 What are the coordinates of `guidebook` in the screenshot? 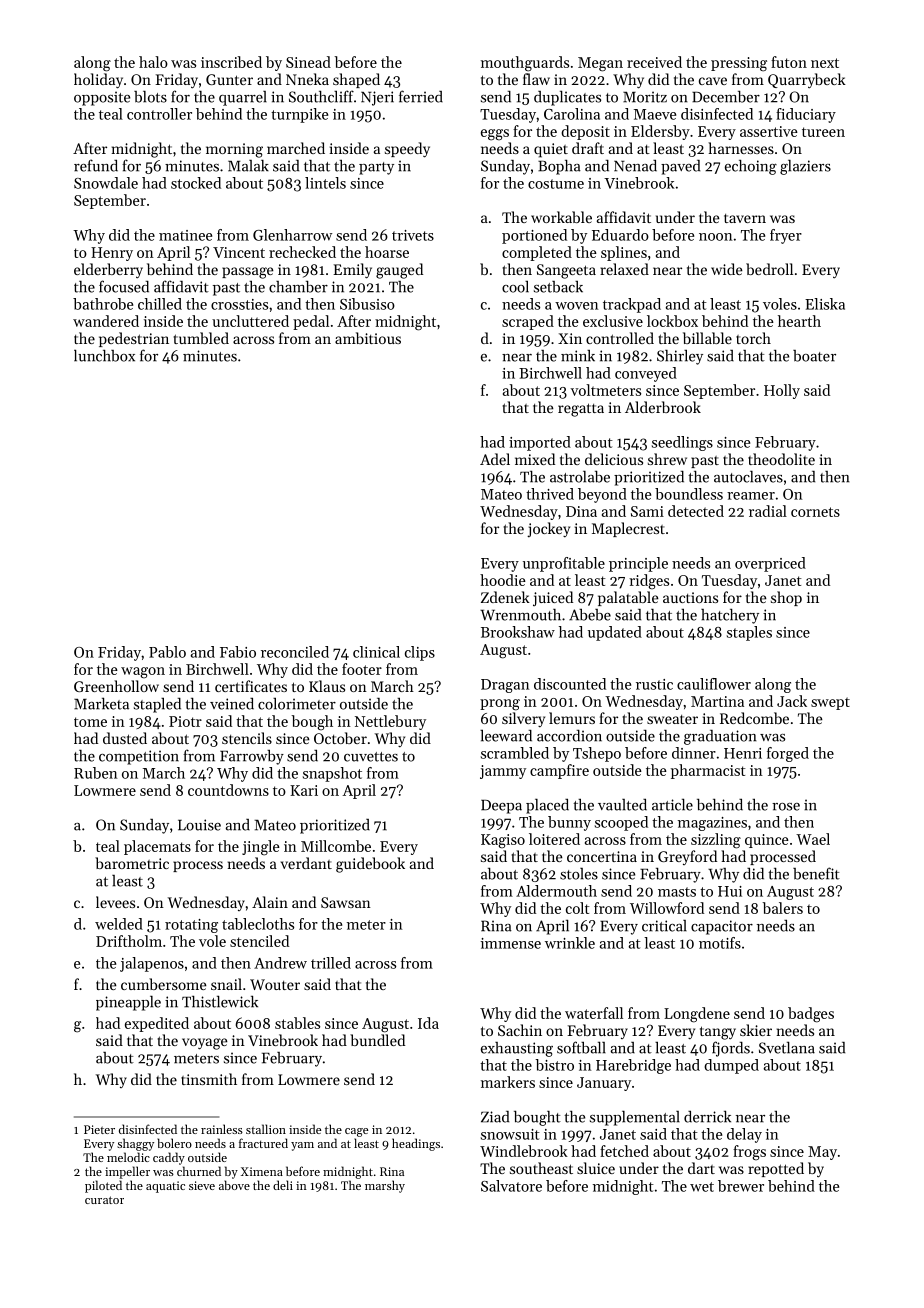 It's located at (370, 865).
